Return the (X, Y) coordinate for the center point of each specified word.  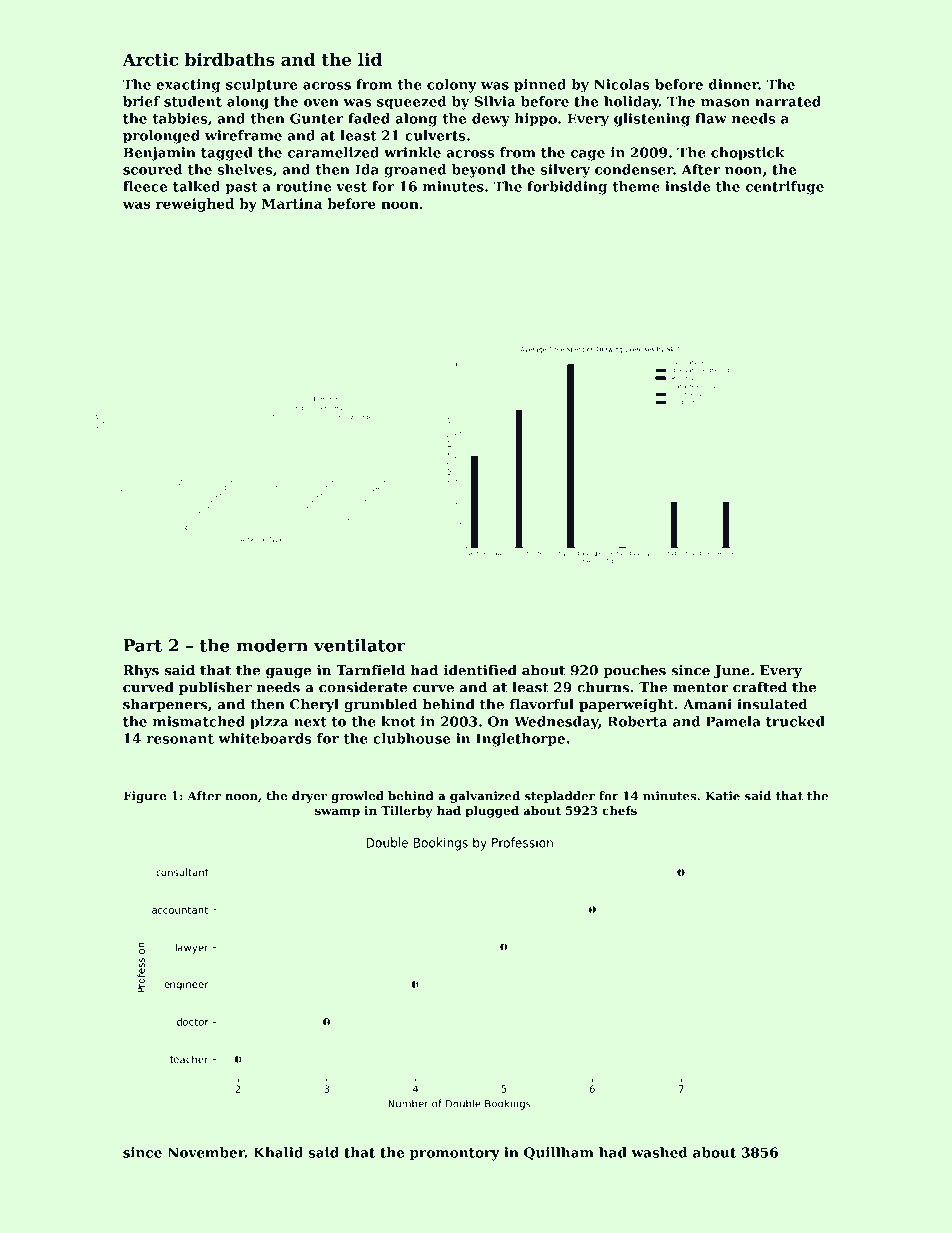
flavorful (542, 704)
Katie (723, 796)
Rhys (141, 671)
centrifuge (785, 188)
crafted (760, 687)
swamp (337, 813)
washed (659, 1152)
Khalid (278, 1152)
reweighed (195, 205)
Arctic (150, 59)
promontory (455, 1154)
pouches (634, 671)
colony (452, 86)
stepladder (560, 797)
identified (480, 670)
